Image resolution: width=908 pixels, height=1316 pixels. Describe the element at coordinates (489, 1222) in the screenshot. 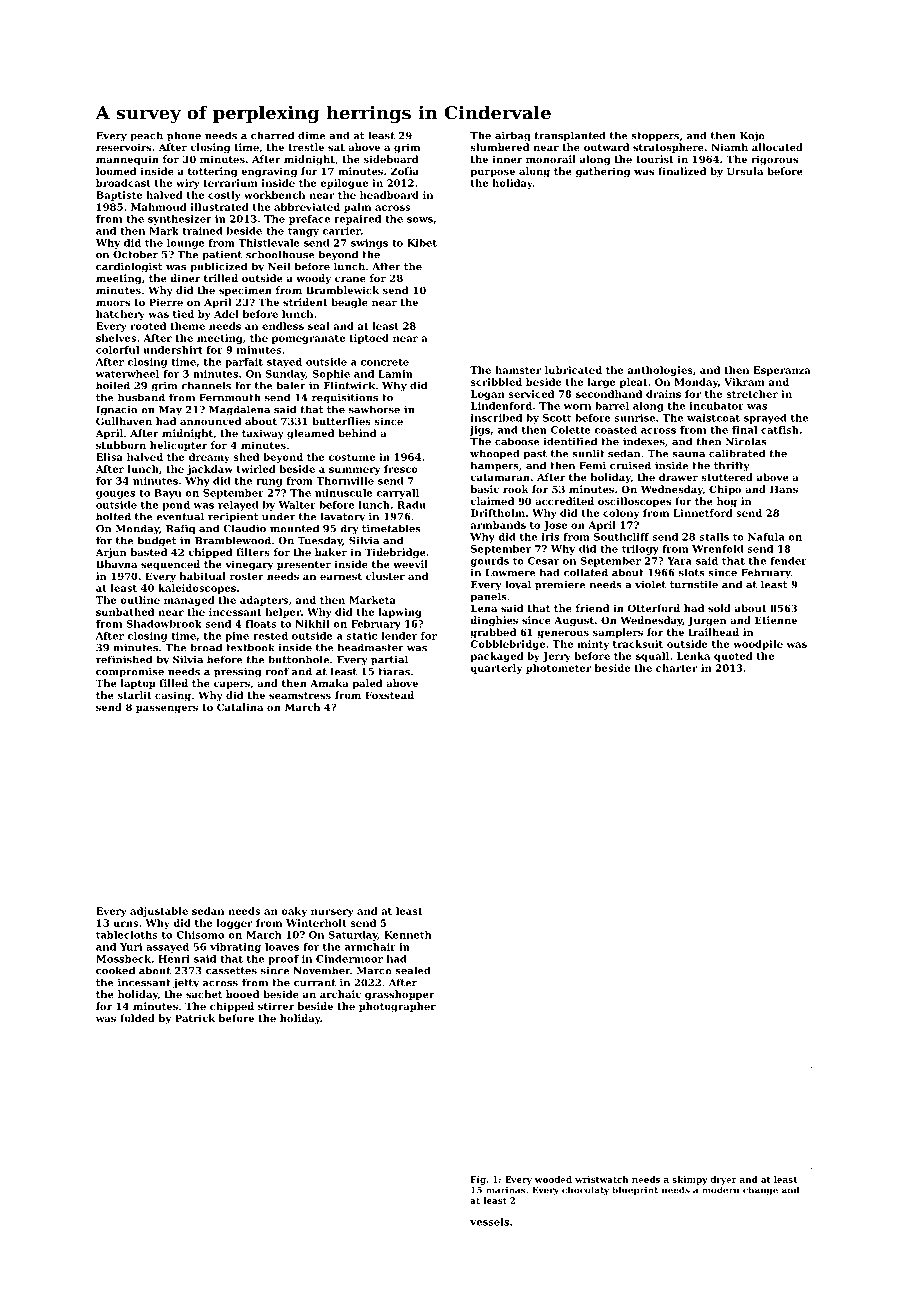

I see `vessels` at that location.
